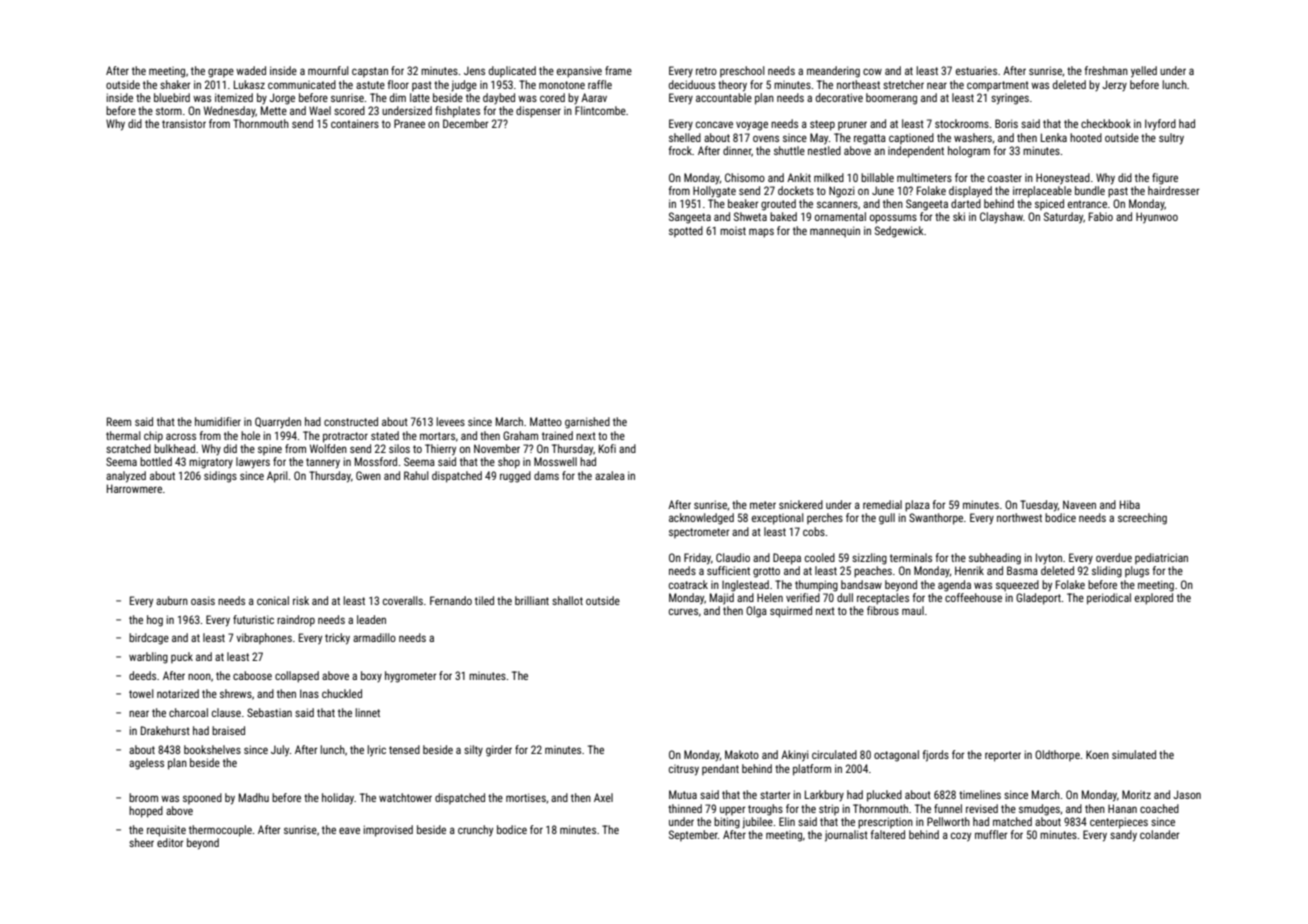 Image resolution: width=1308 pixels, height=924 pixels. Describe the element at coordinates (733, 231) in the page. I see `moist` at that location.
